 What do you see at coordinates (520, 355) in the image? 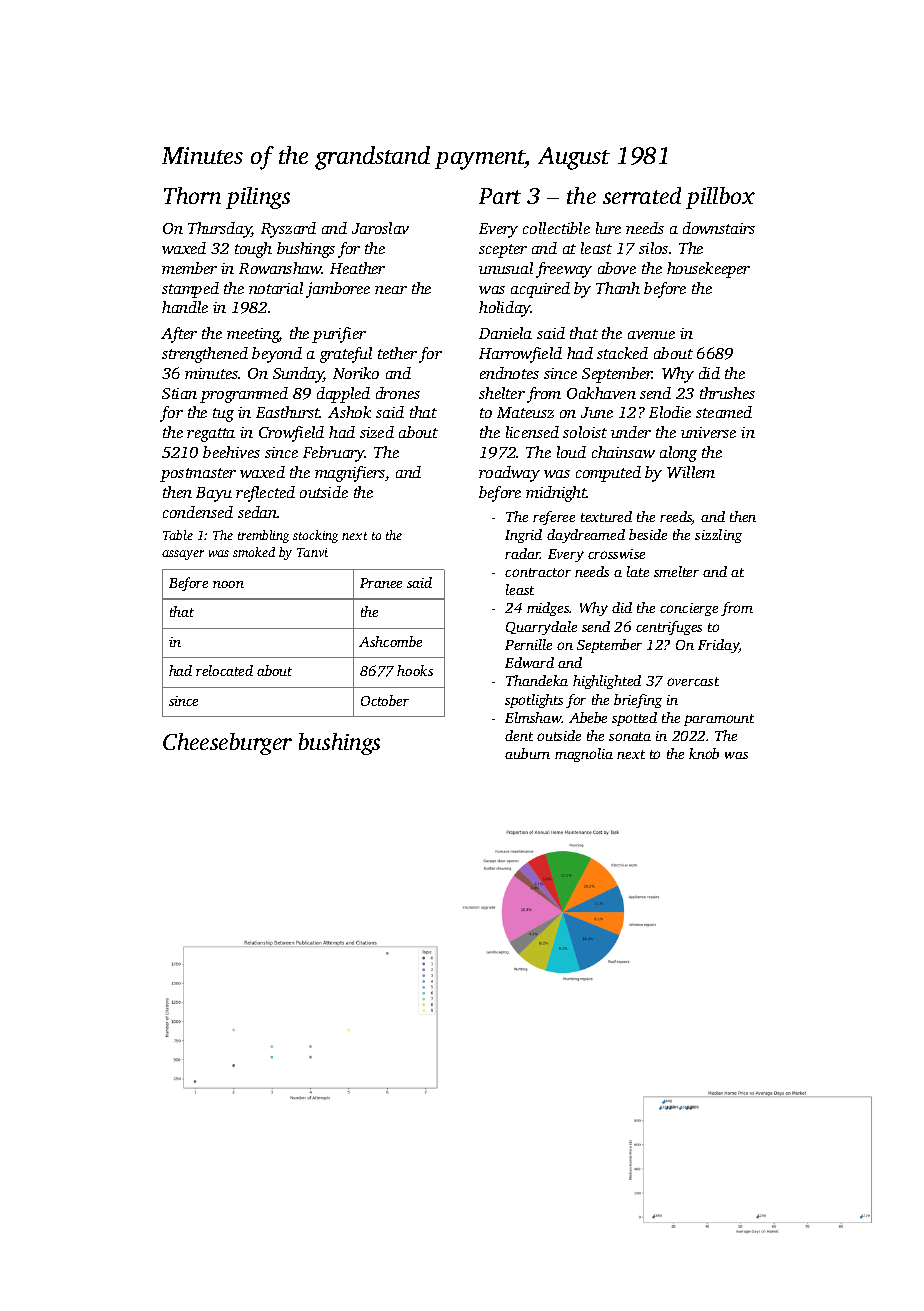
I see `Harrowfield` at bounding box center [520, 355].
